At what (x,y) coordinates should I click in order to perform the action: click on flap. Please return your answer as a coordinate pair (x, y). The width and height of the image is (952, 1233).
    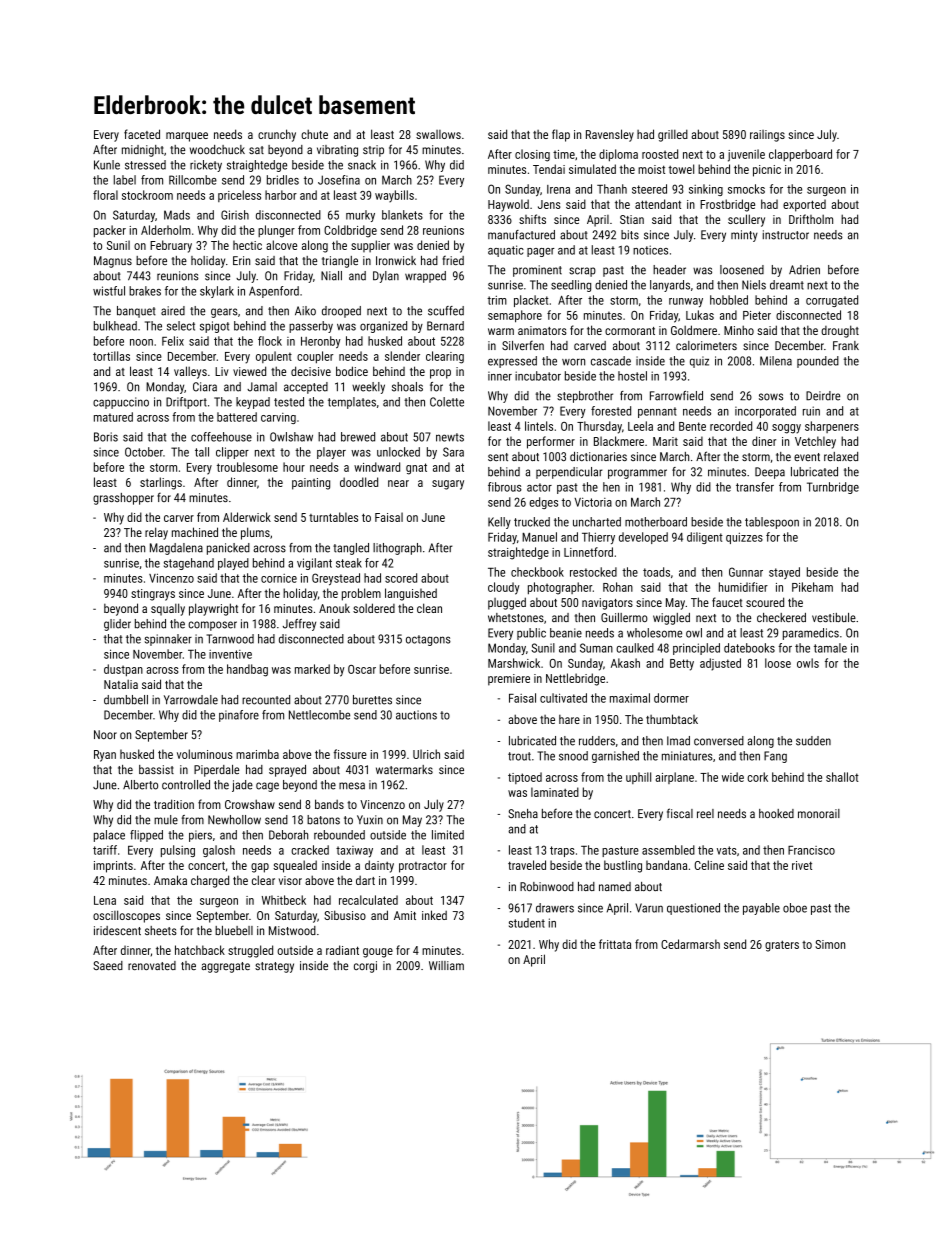
    Looking at the image, I should click on (561, 135).
